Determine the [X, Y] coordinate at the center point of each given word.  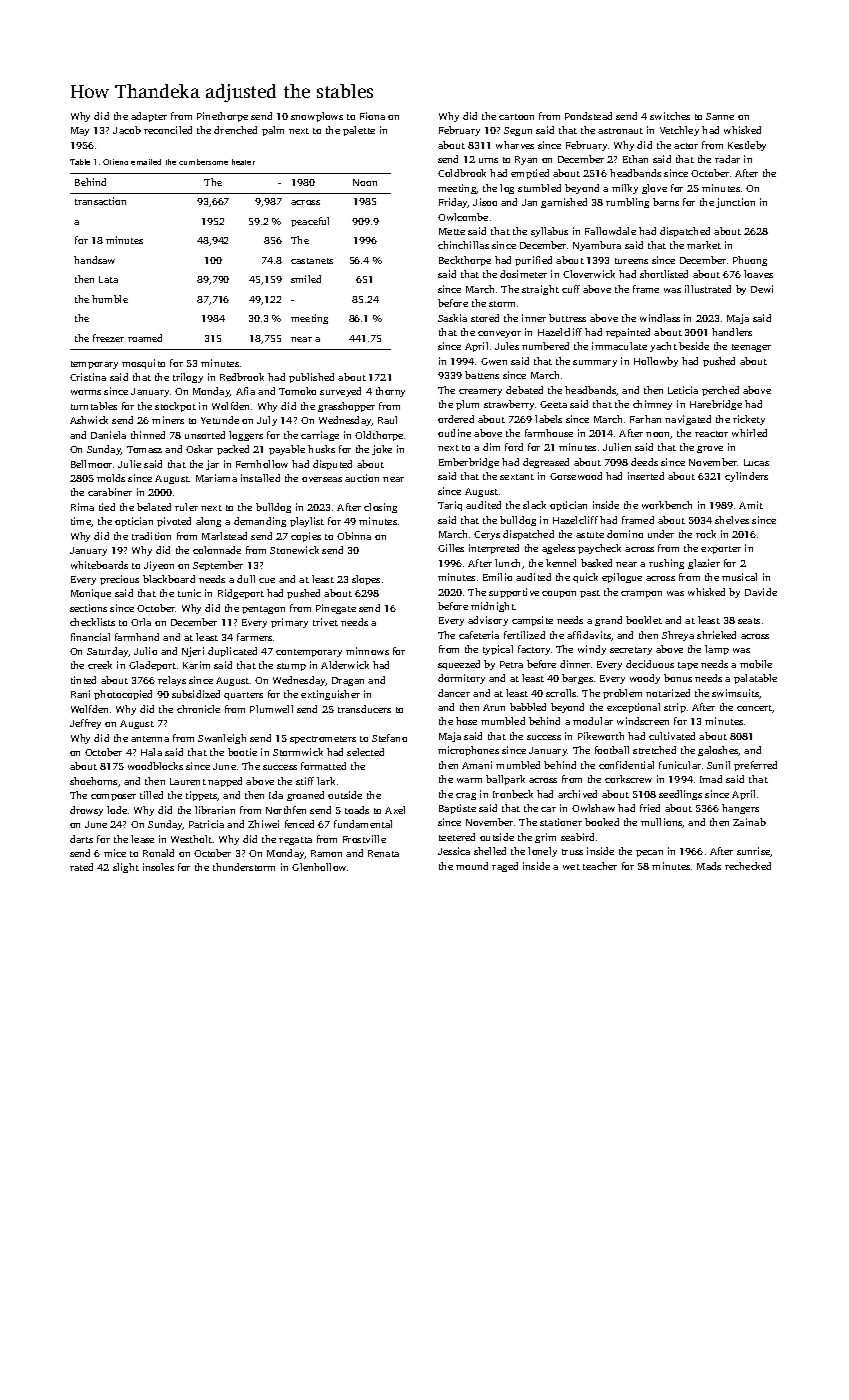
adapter [149, 117]
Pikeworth [601, 736]
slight [126, 868]
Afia [245, 391]
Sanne [720, 116]
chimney [652, 405]
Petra [511, 664]
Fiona [372, 116]
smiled [306, 279]
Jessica [454, 851]
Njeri [193, 652]
